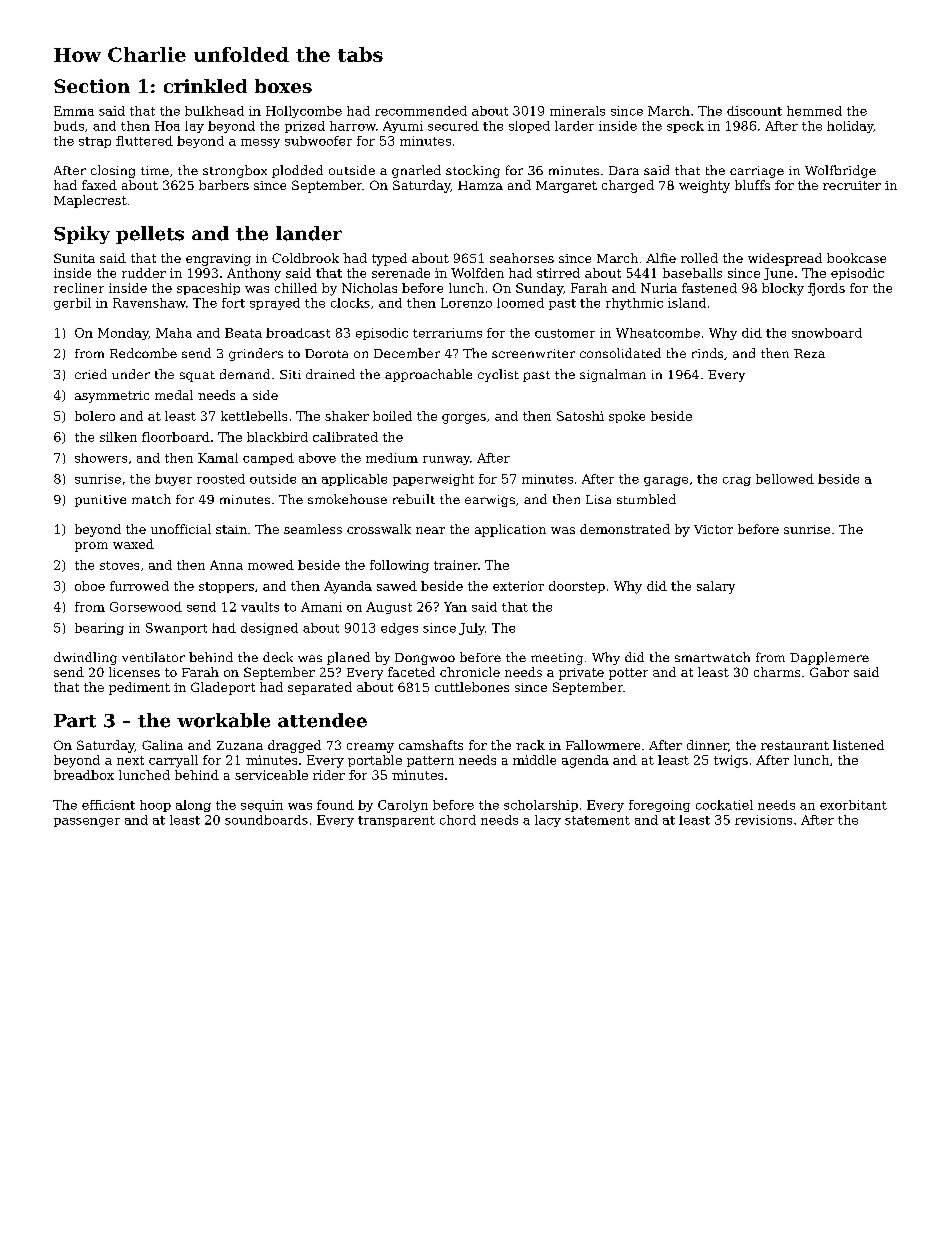 This screenshot has width=952, height=1233. Describe the element at coordinates (262, 806) in the screenshot. I see `sequin` at that location.
